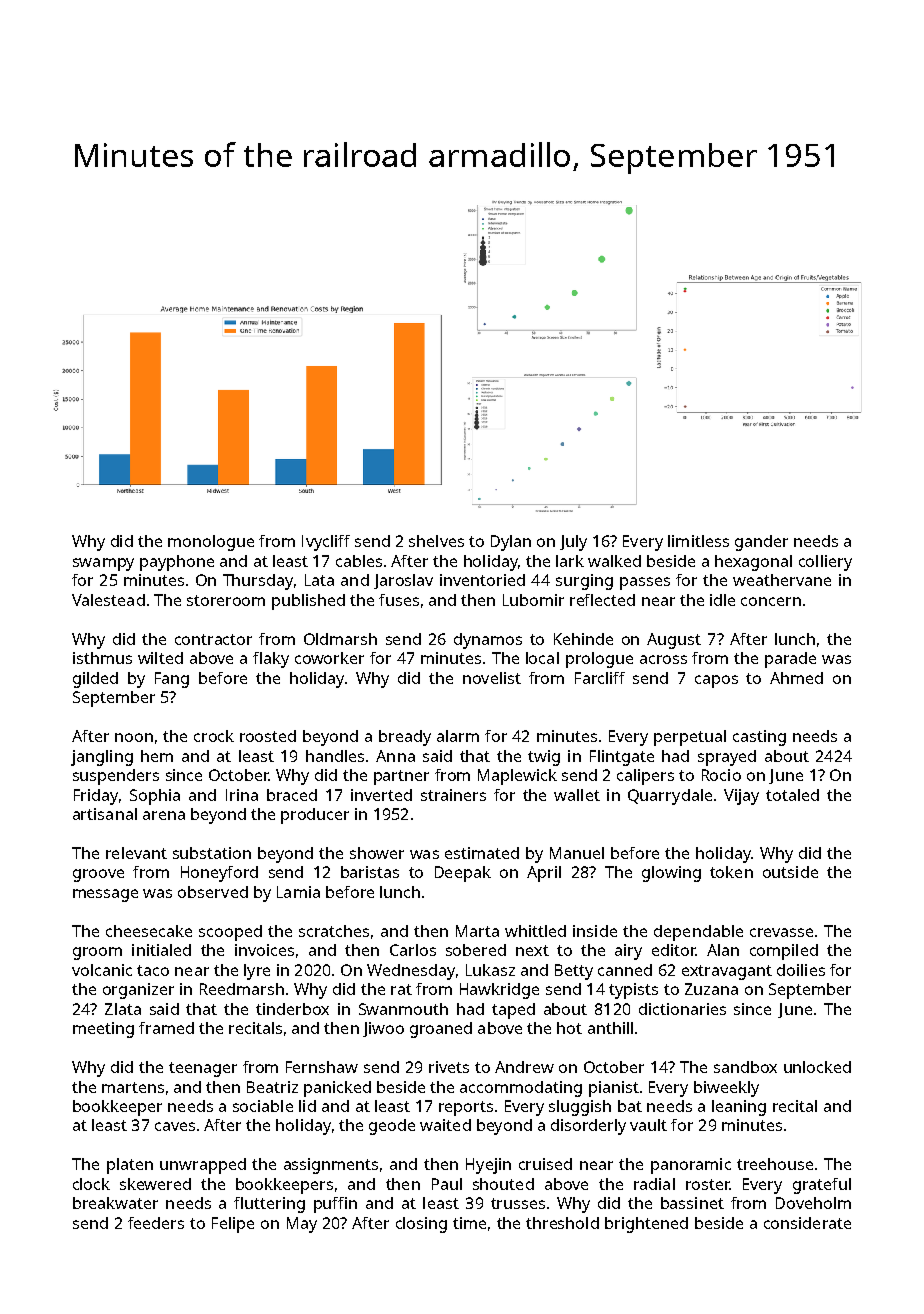 This screenshot has height=1314, width=924. What do you see at coordinates (233, 1225) in the screenshot?
I see `Felipe` at bounding box center [233, 1225].
